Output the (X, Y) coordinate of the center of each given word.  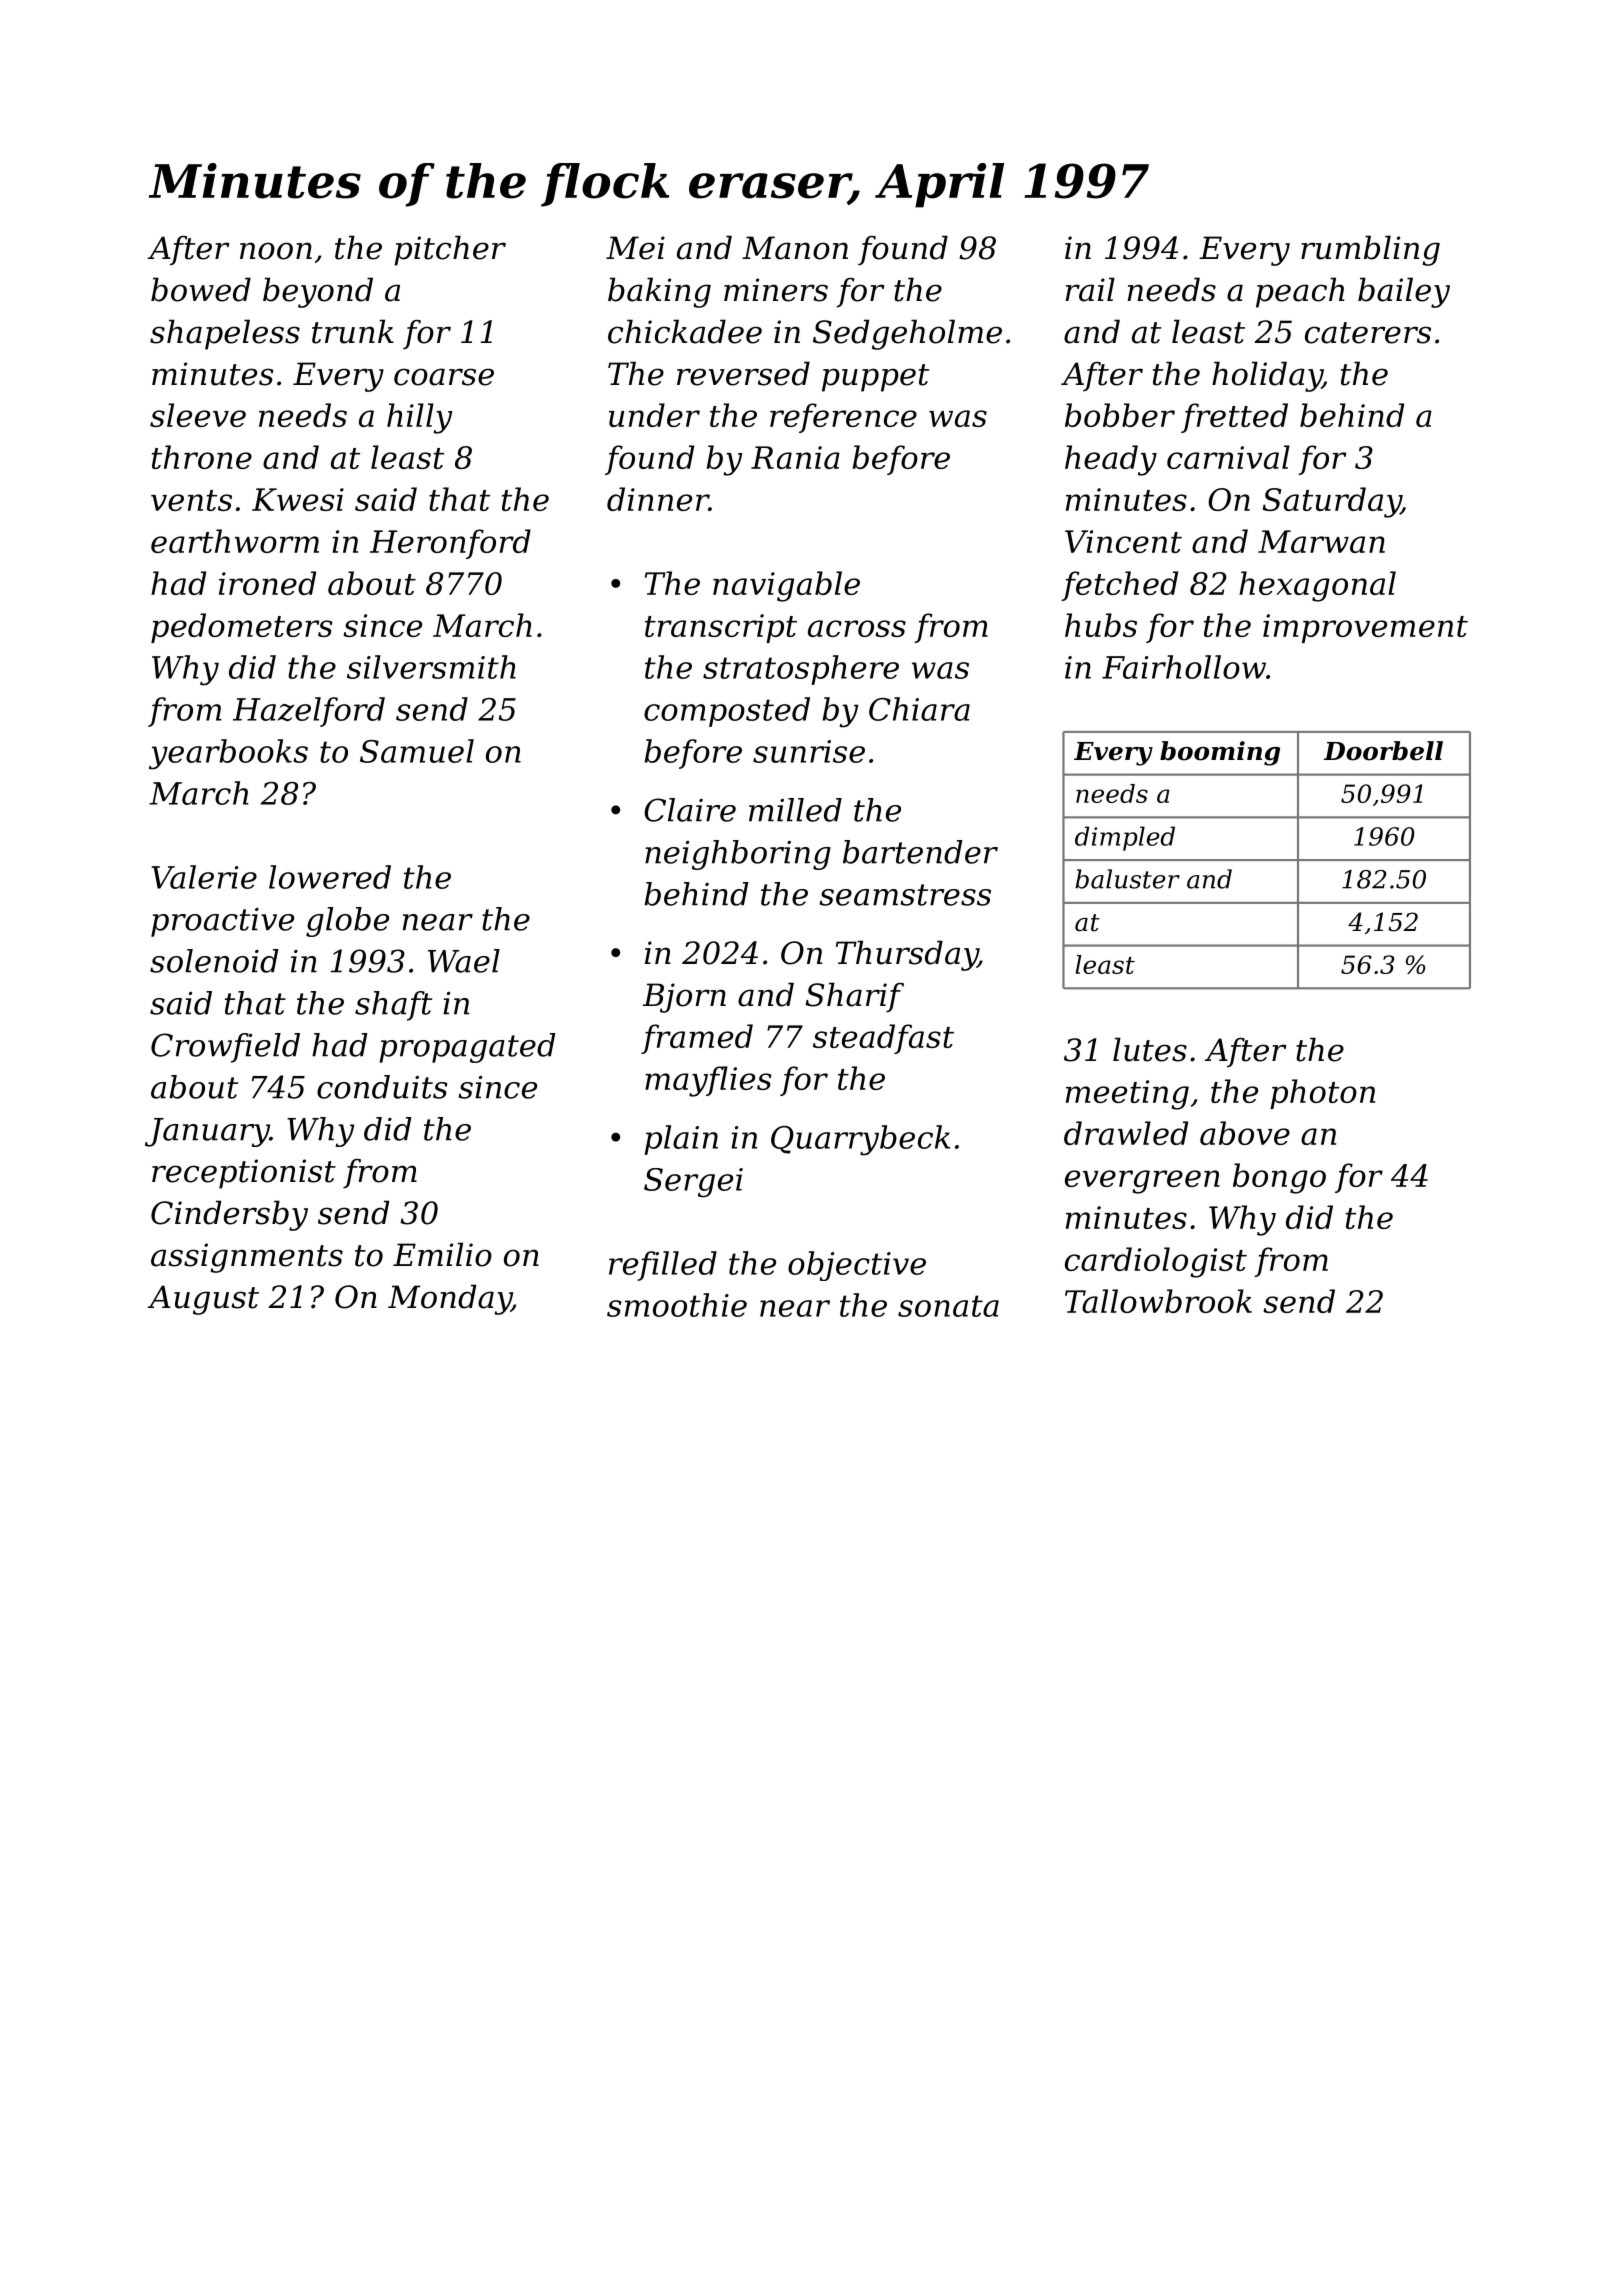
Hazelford (309, 712)
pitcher (450, 250)
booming (1220, 753)
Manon (795, 248)
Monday (449, 1299)
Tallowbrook (1158, 1301)
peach (1300, 292)
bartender (920, 852)
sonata (948, 1306)
